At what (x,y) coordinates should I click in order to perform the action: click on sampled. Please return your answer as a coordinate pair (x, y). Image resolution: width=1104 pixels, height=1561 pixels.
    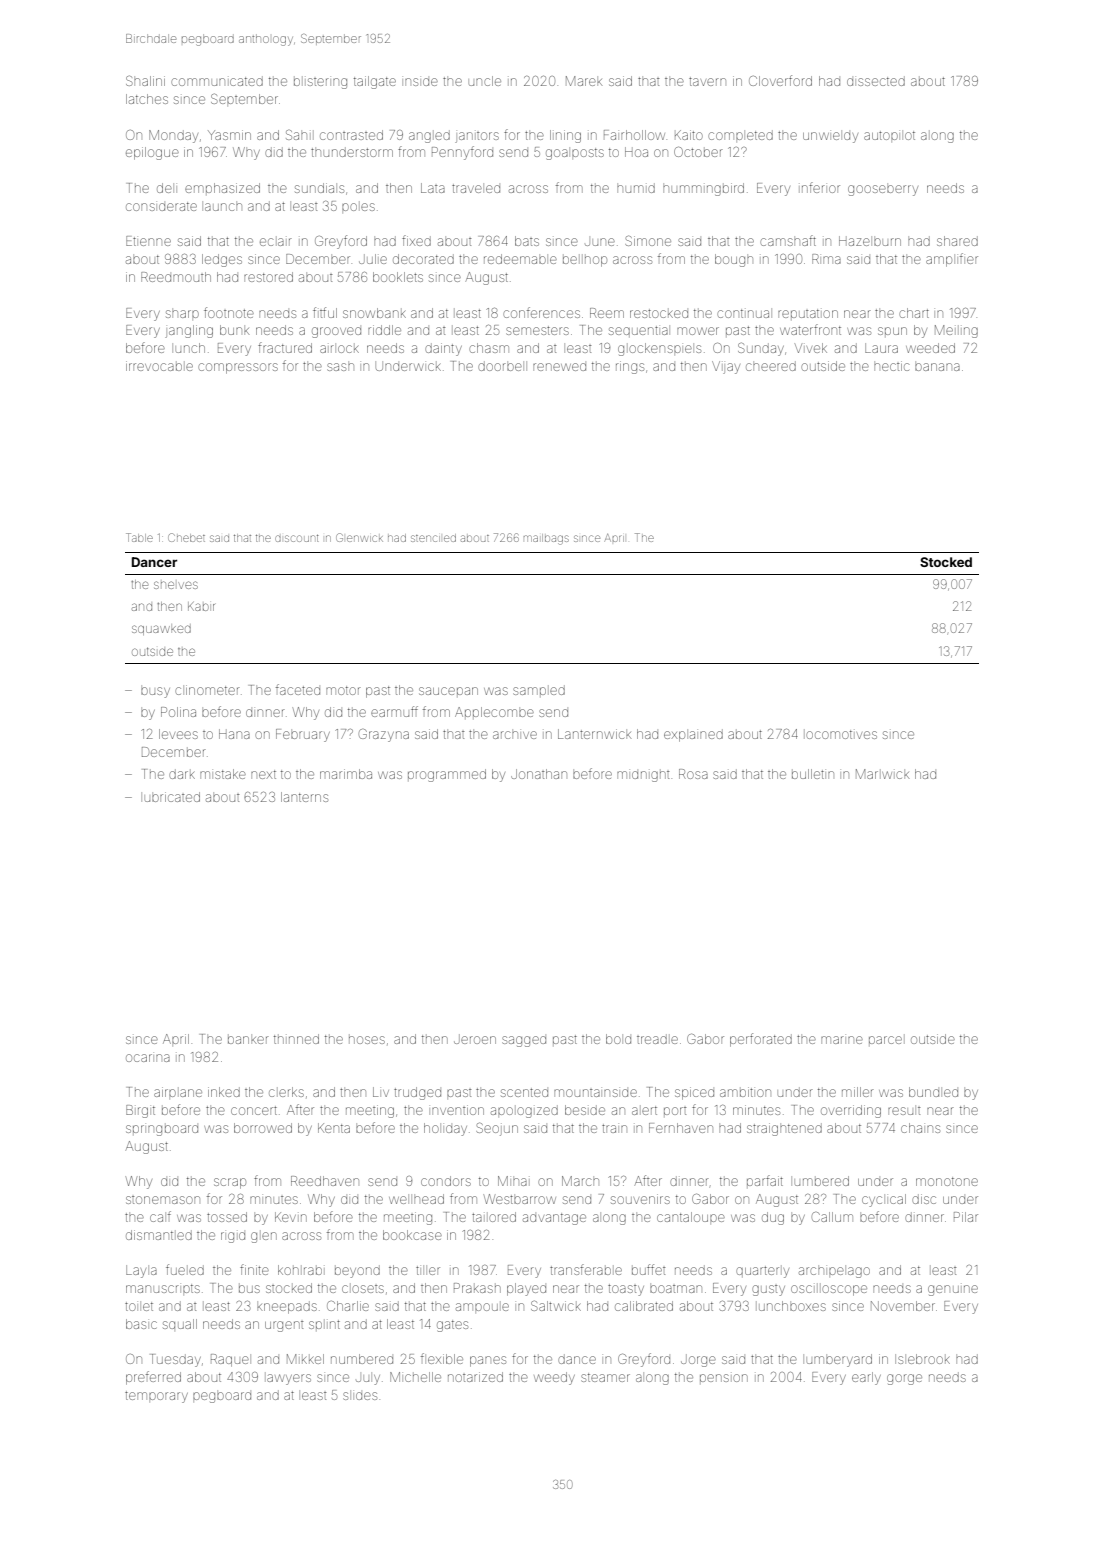
    Looking at the image, I should click on (539, 690).
